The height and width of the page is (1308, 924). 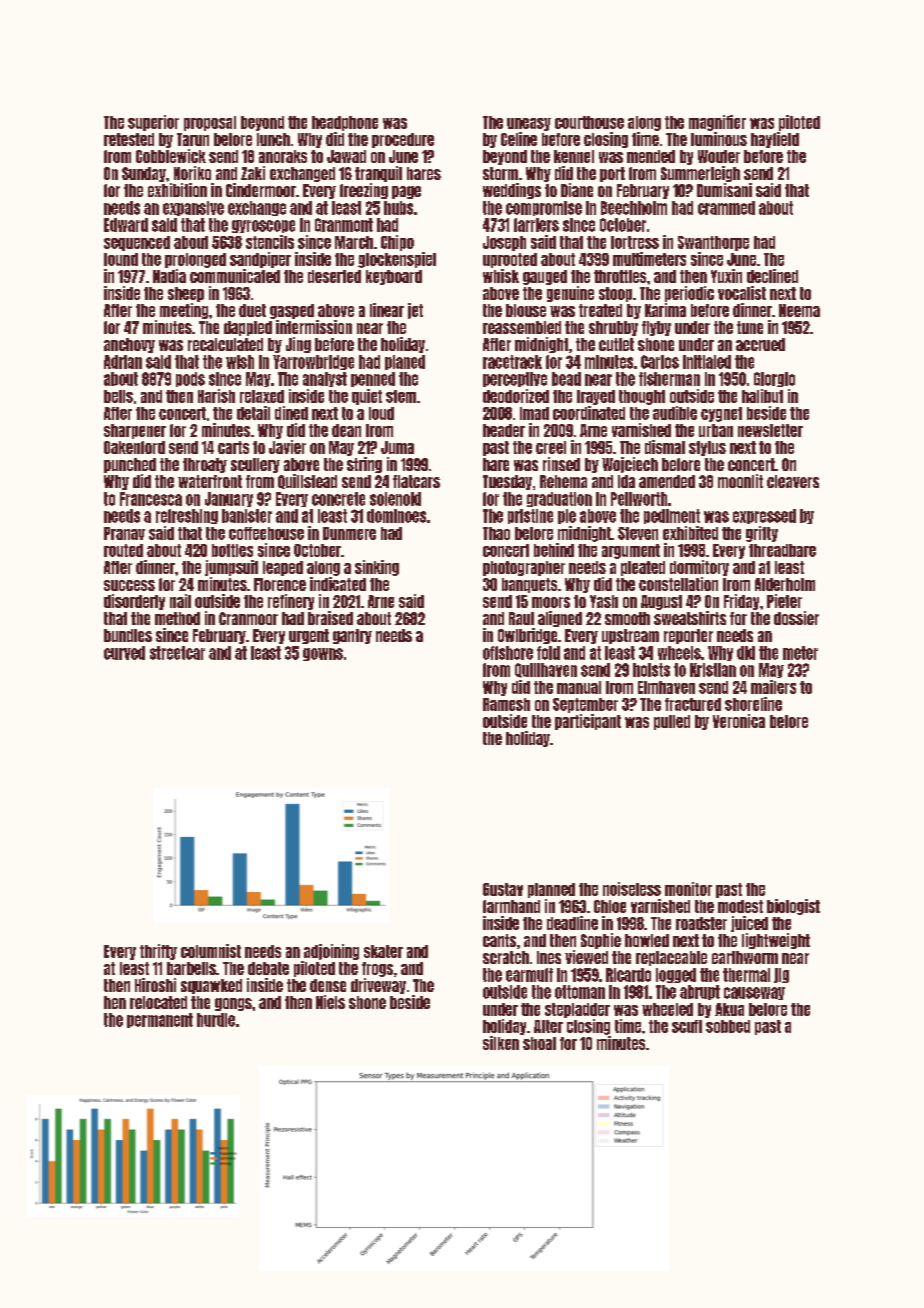 What do you see at coordinates (377, 568) in the page?
I see `sinking` at bounding box center [377, 568].
